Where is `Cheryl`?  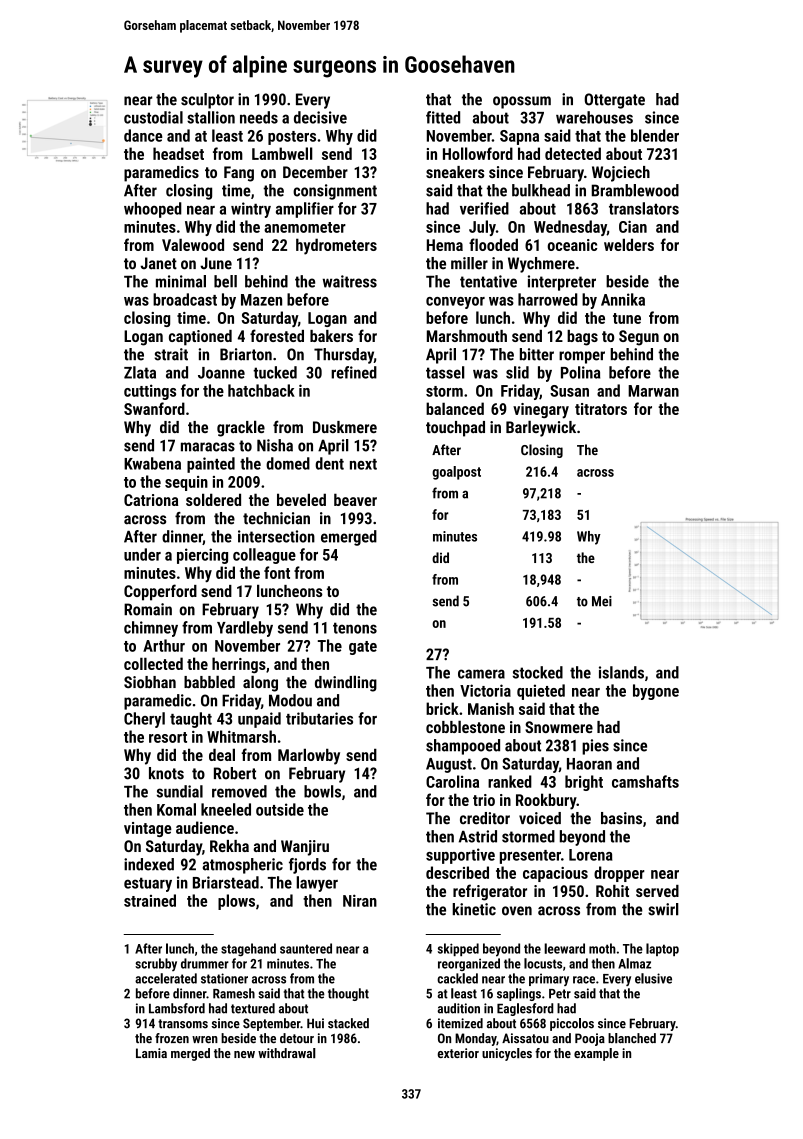
Cheryl is located at coordinates (144, 720).
